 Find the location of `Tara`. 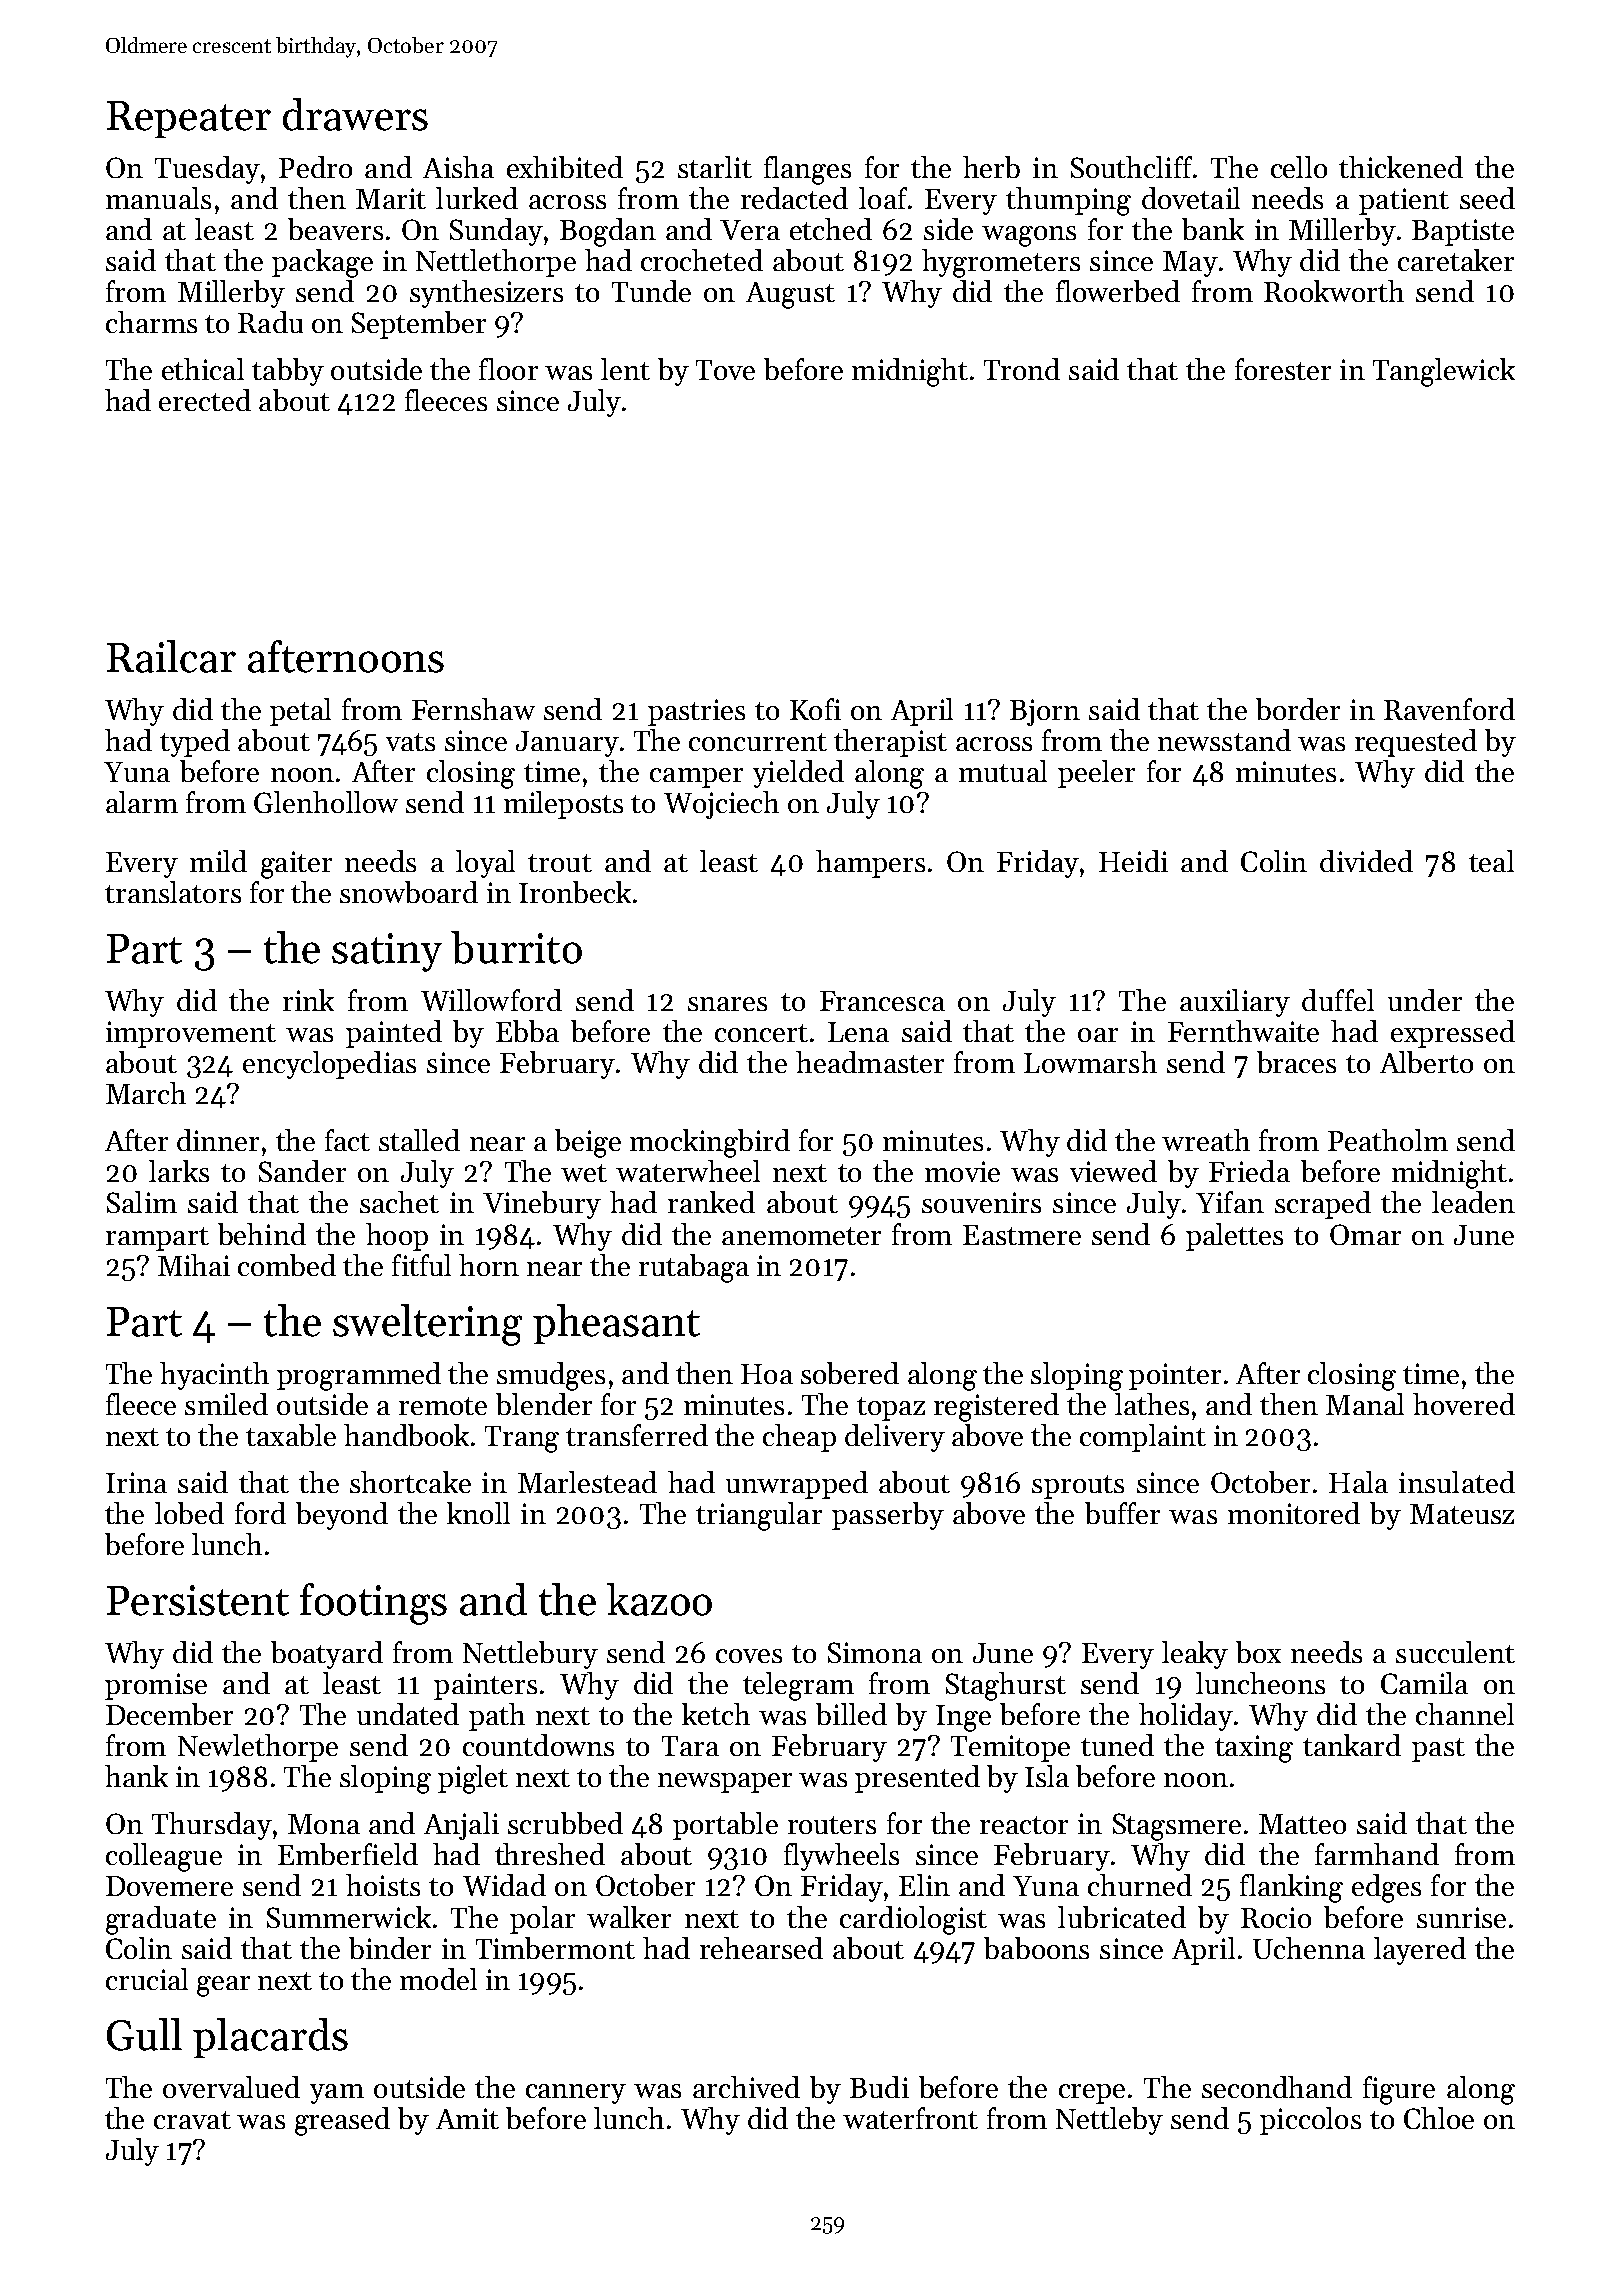

Tara is located at coordinates (690, 1746).
